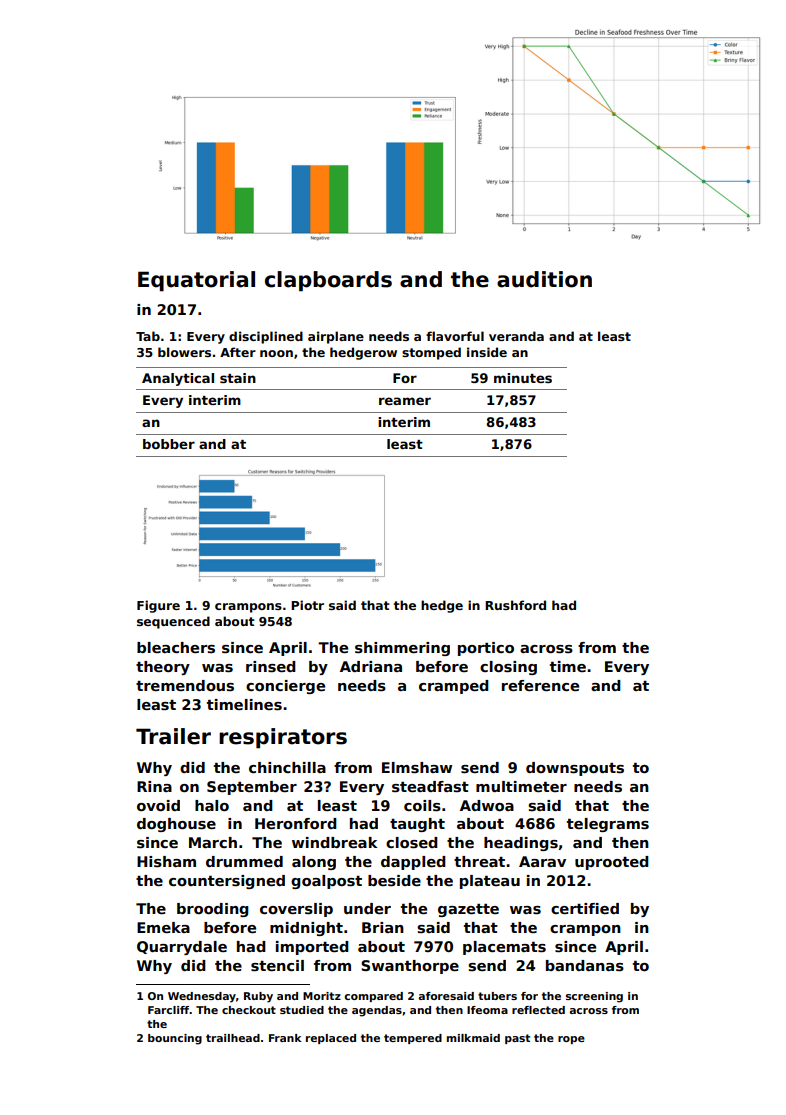 The height and width of the screenshot is (1115, 786). What do you see at coordinates (173, 622) in the screenshot?
I see `sequenced` at bounding box center [173, 622].
